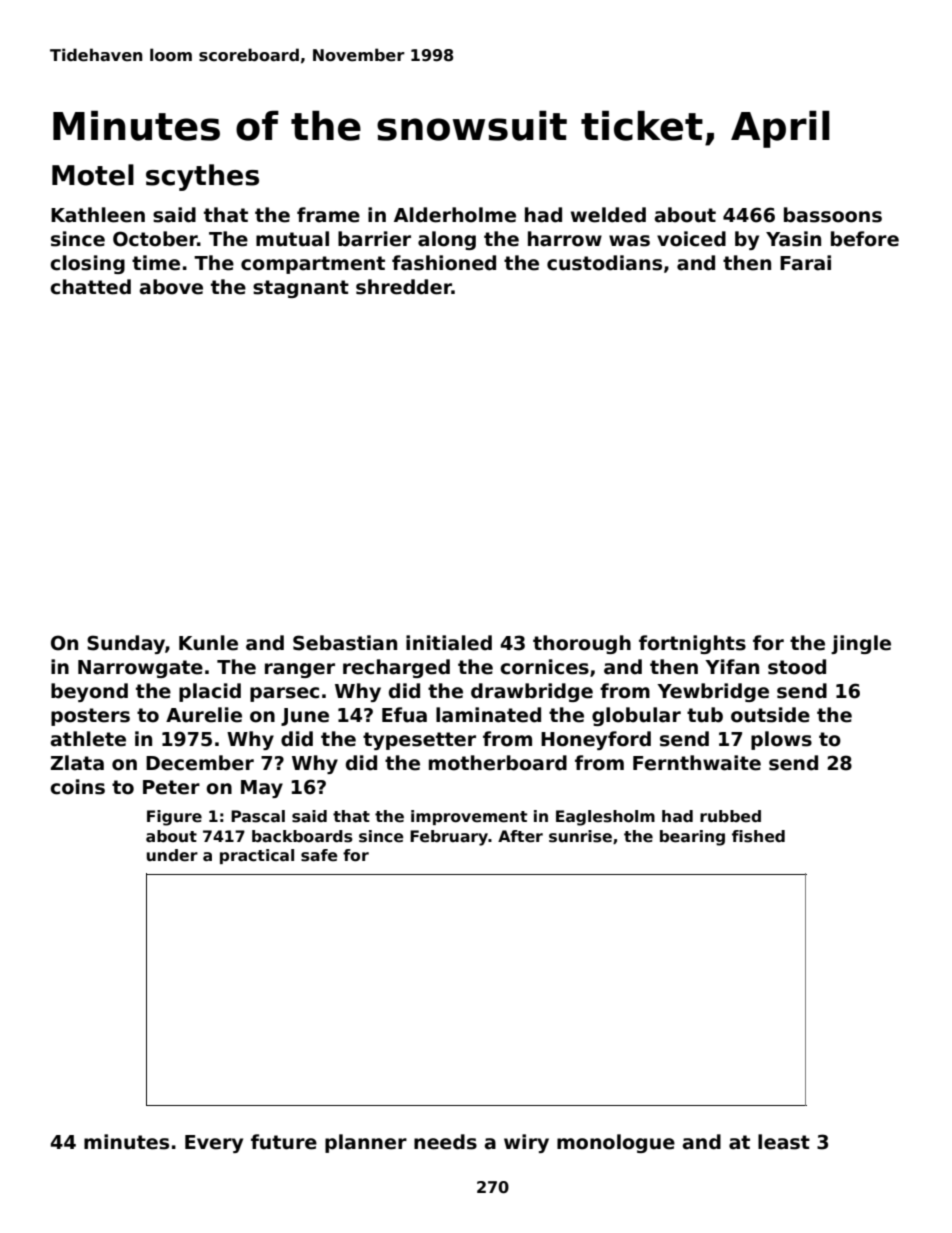  I want to click on wiry, so click(526, 1143).
